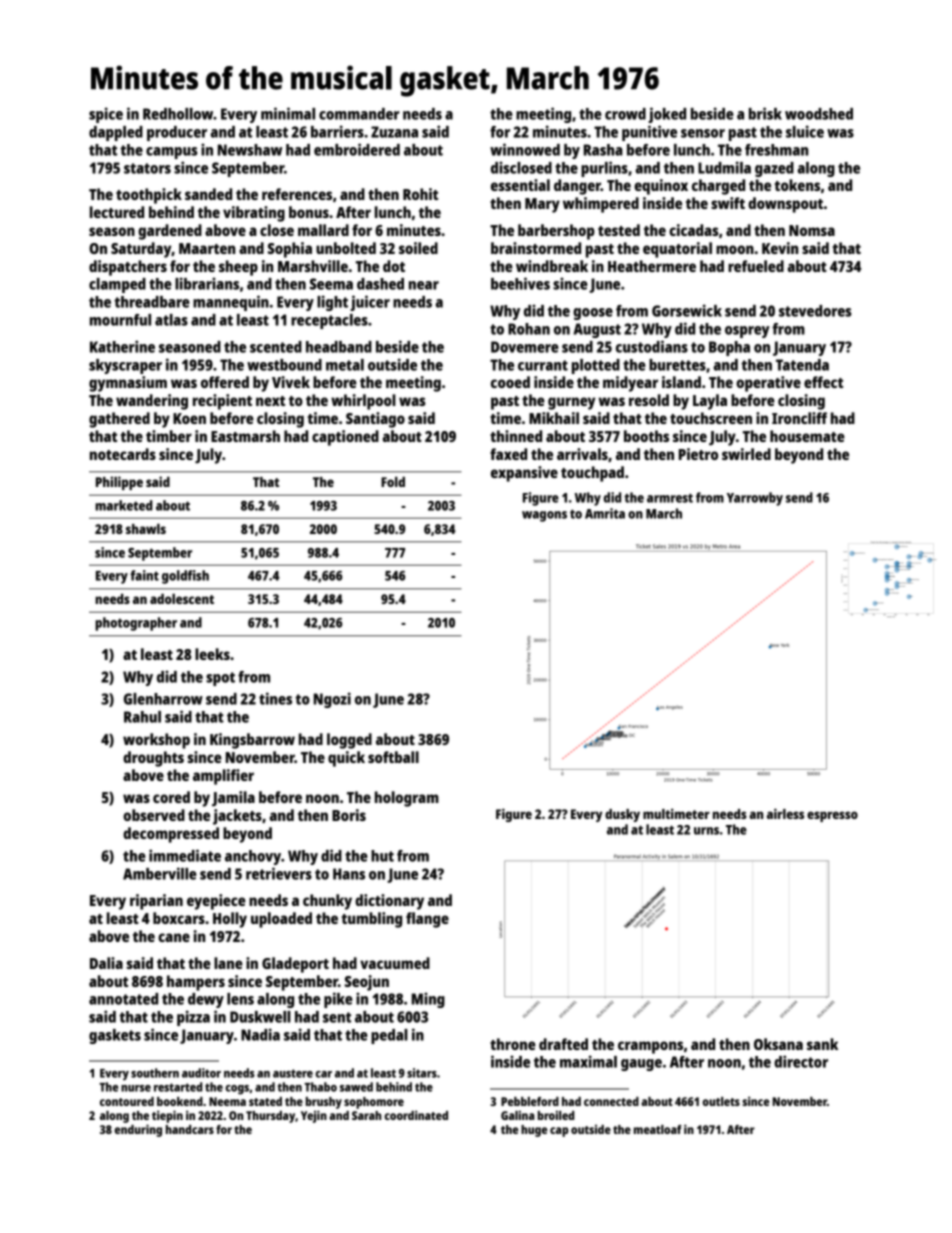  I want to click on Gladeport, so click(295, 965).
